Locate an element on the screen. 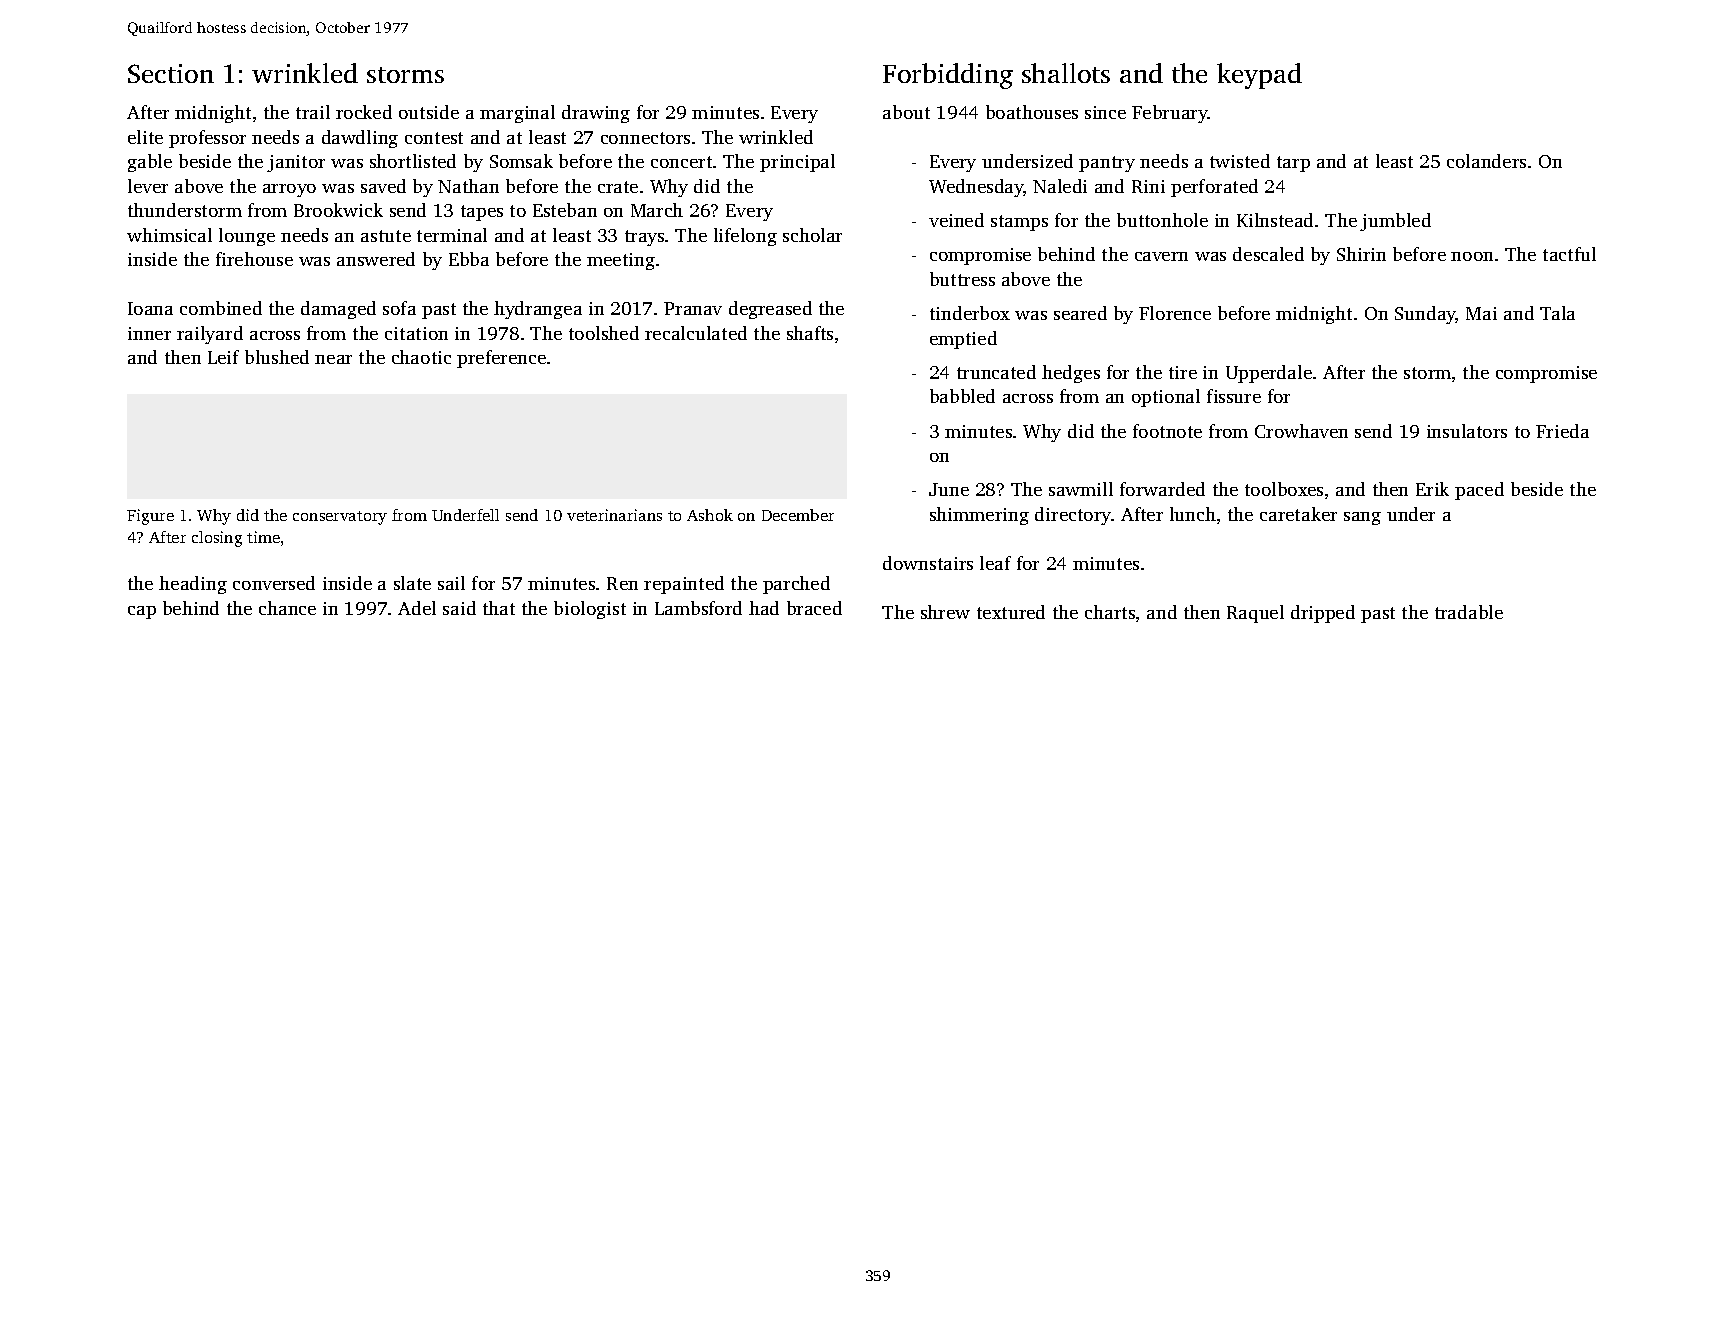 Image resolution: width=1730 pixels, height=1337 pixels. Sunday is located at coordinates (1425, 315).
